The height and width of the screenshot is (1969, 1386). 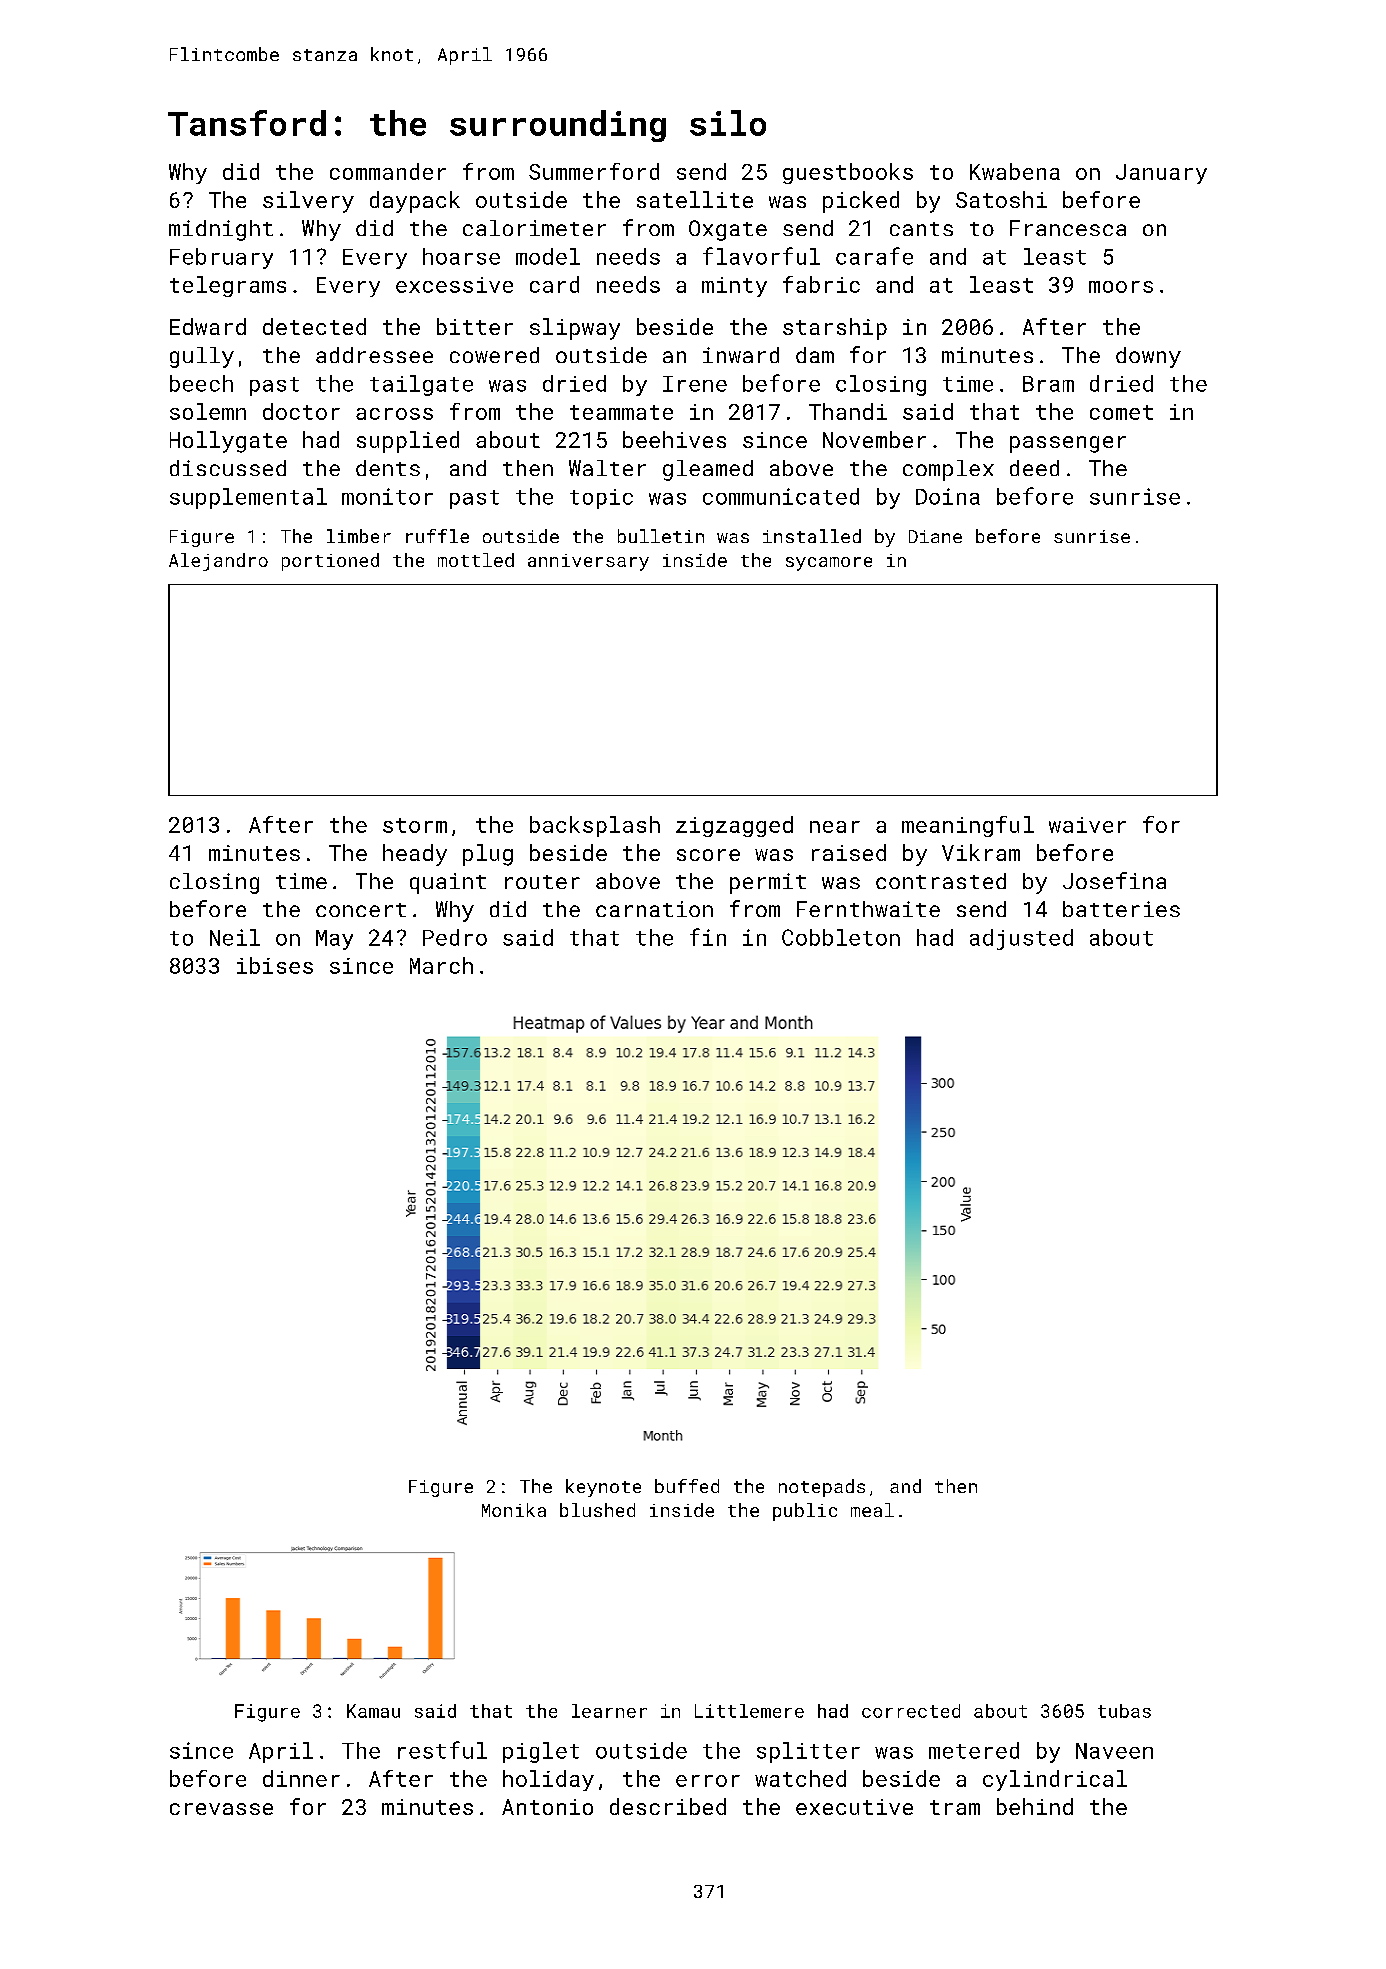 I want to click on batteries, so click(x=1121, y=909).
